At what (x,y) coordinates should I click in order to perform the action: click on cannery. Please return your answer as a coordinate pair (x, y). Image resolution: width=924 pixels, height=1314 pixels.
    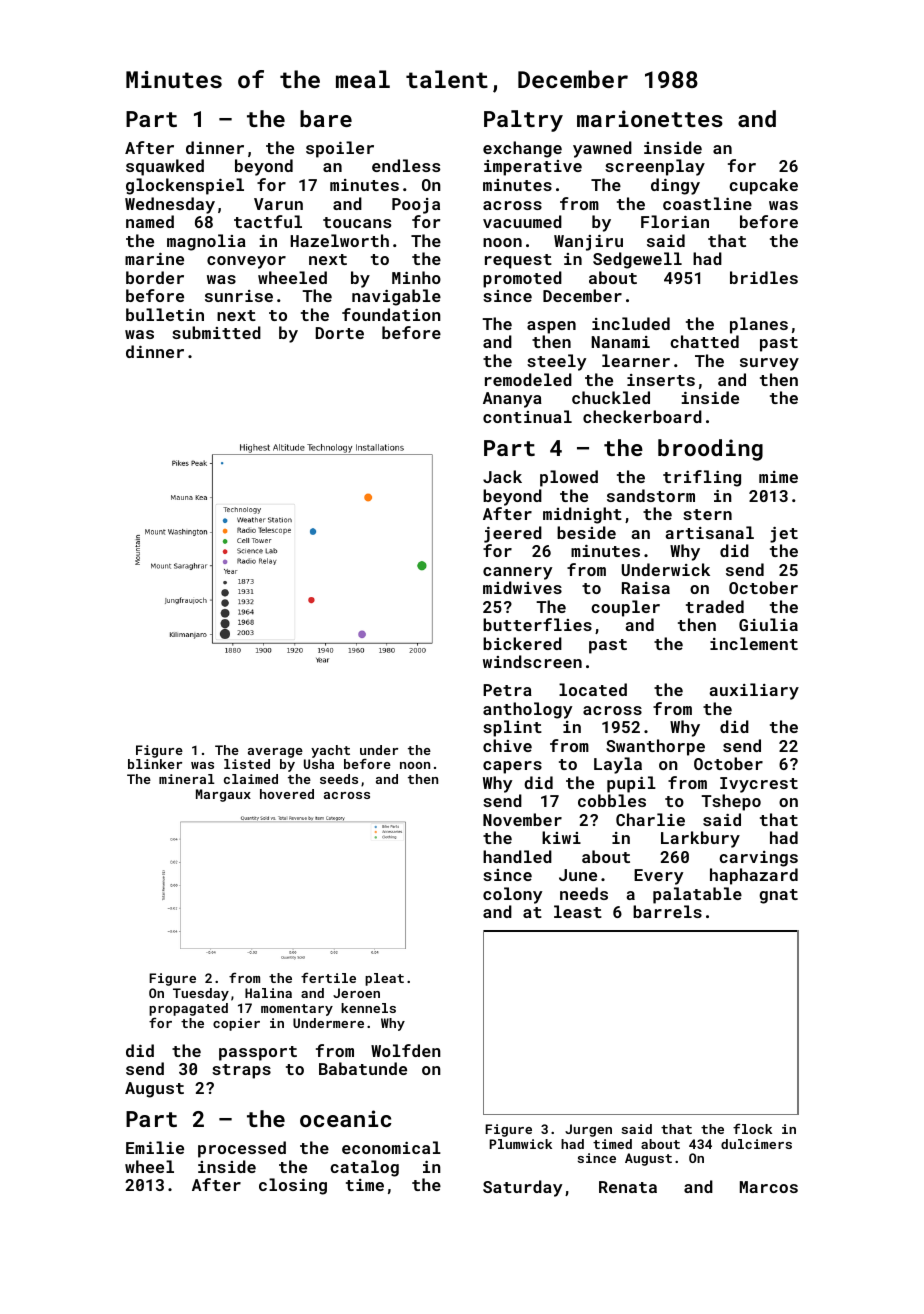
    Looking at the image, I should click on (518, 573).
